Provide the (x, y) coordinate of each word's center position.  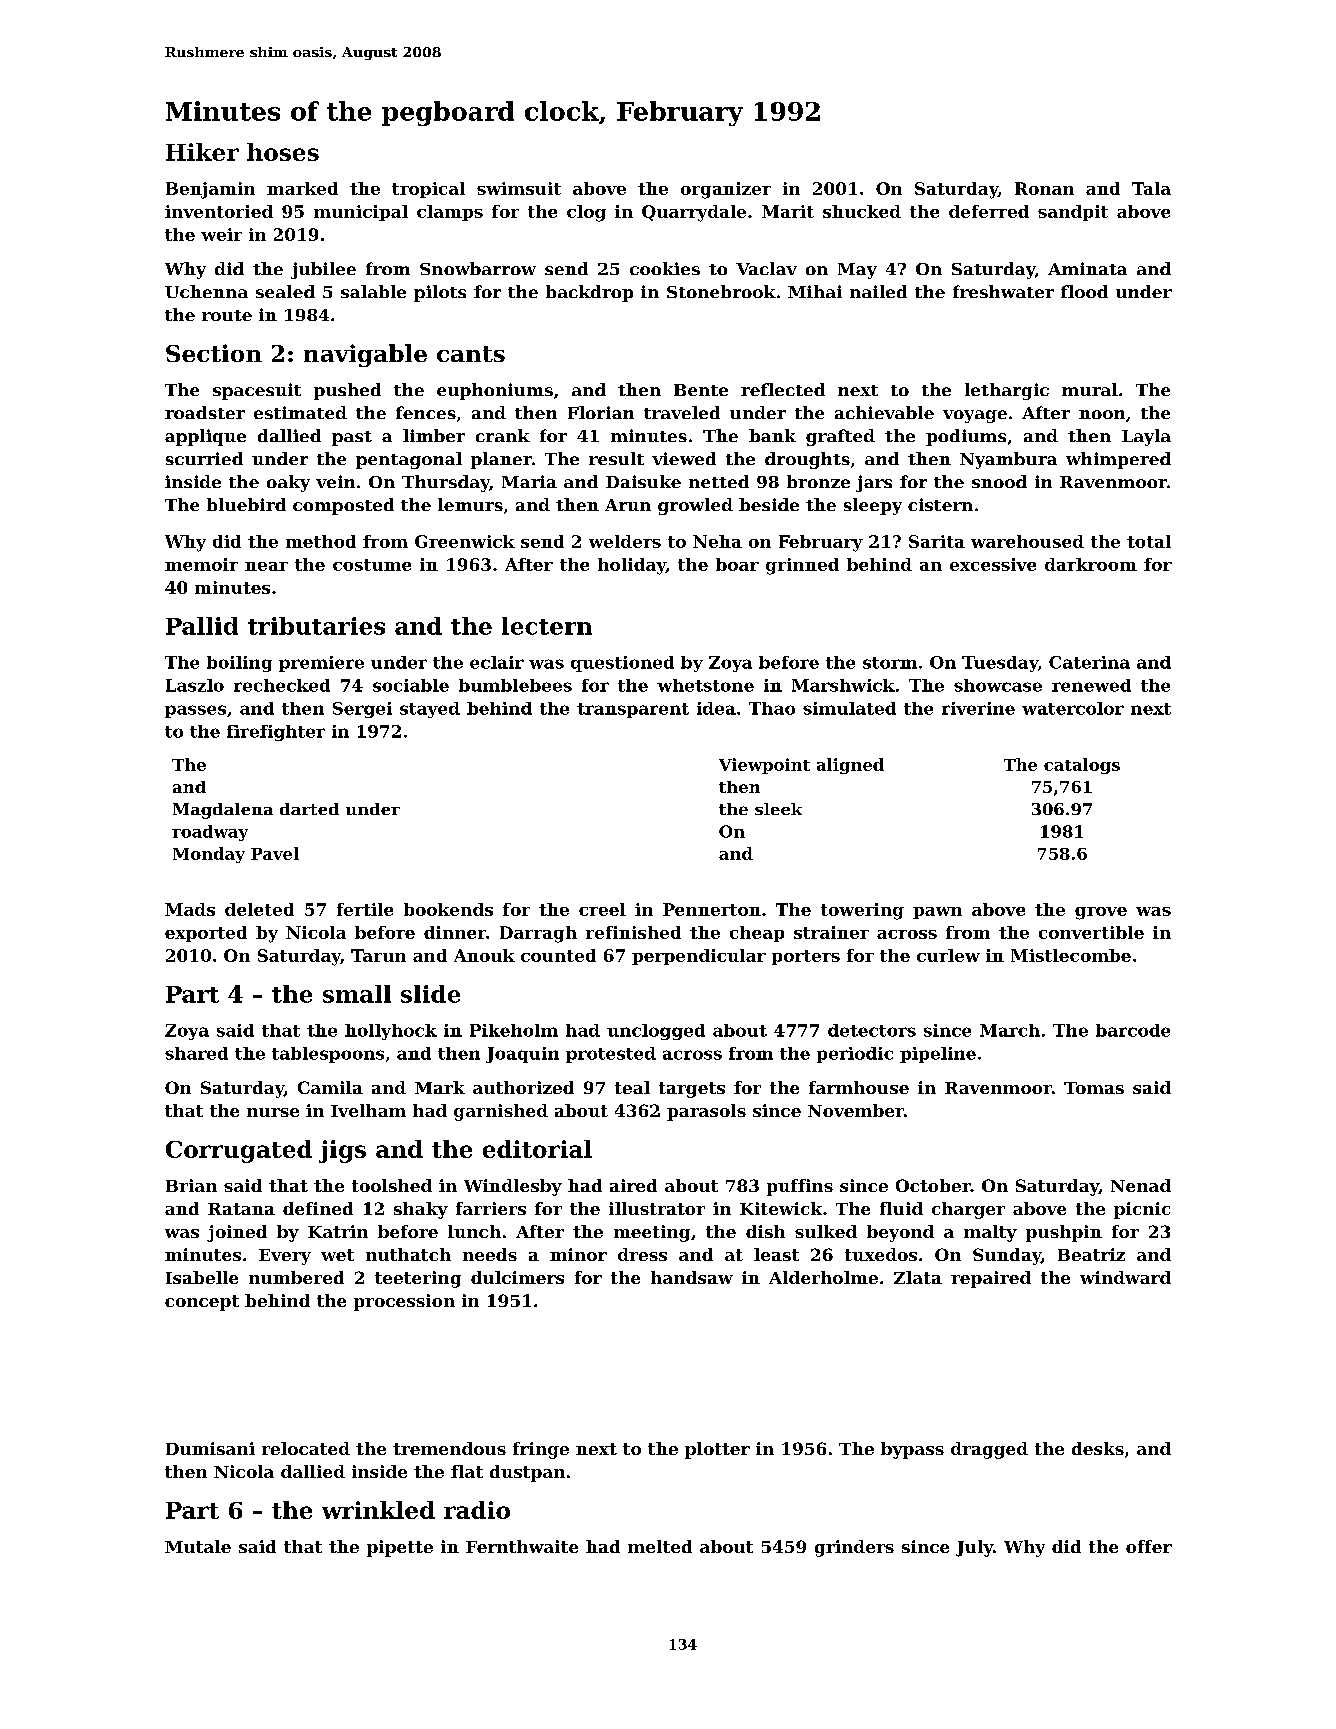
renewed (1091, 685)
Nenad (1141, 1185)
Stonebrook (721, 291)
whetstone (705, 685)
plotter (717, 1450)
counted (558, 955)
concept (202, 1303)
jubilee (323, 270)
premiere (321, 664)
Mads (190, 909)
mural (1090, 389)
